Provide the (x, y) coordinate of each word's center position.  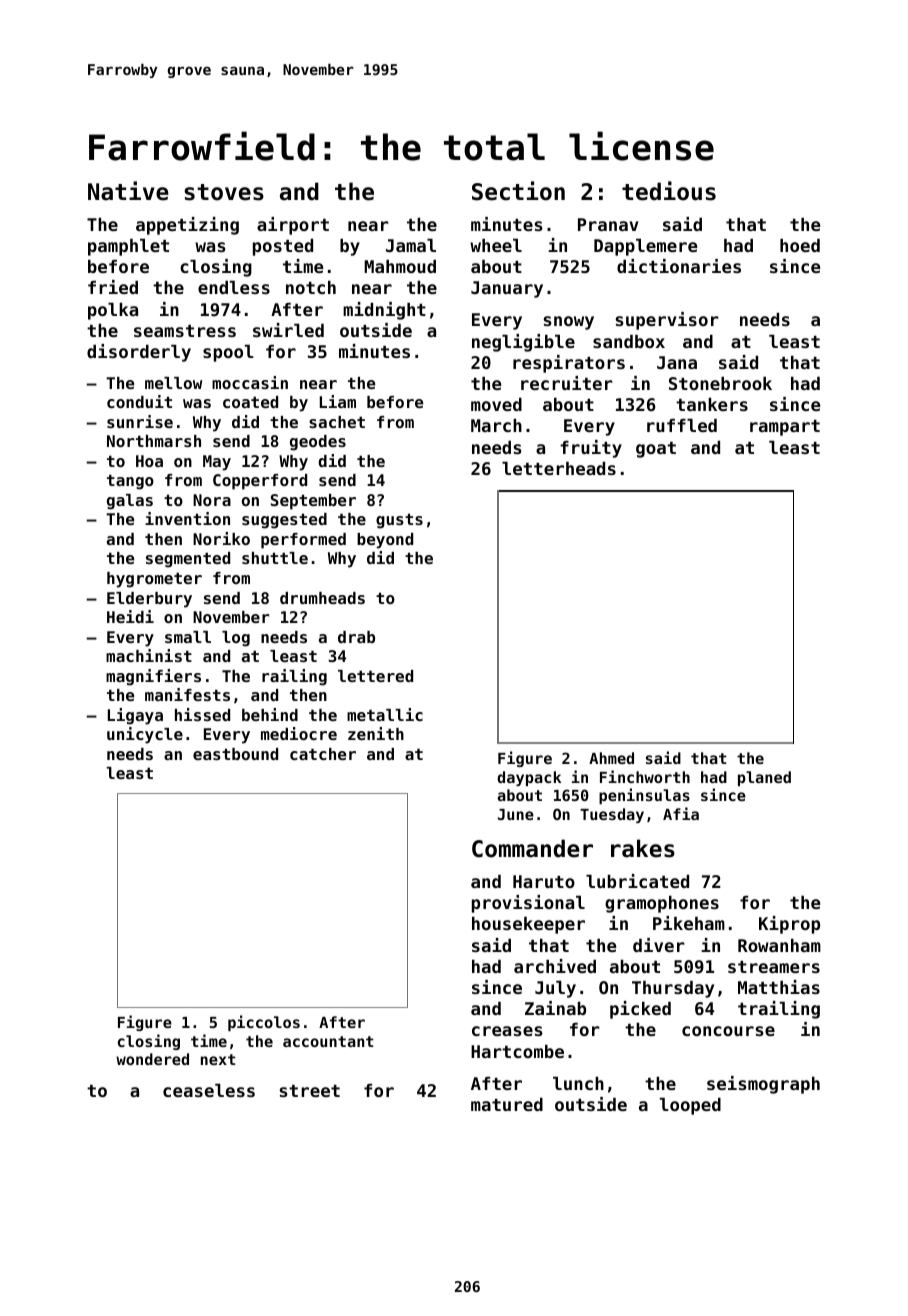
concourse (728, 1031)
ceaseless (209, 1090)
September (313, 502)
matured (507, 1104)
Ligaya (135, 716)
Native (128, 191)
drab (356, 637)
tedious (669, 191)
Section (518, 191)
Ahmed (611, 758)
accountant (328, 1041)
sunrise (140, 421)
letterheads (559, 468)
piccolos (264, 1023)
